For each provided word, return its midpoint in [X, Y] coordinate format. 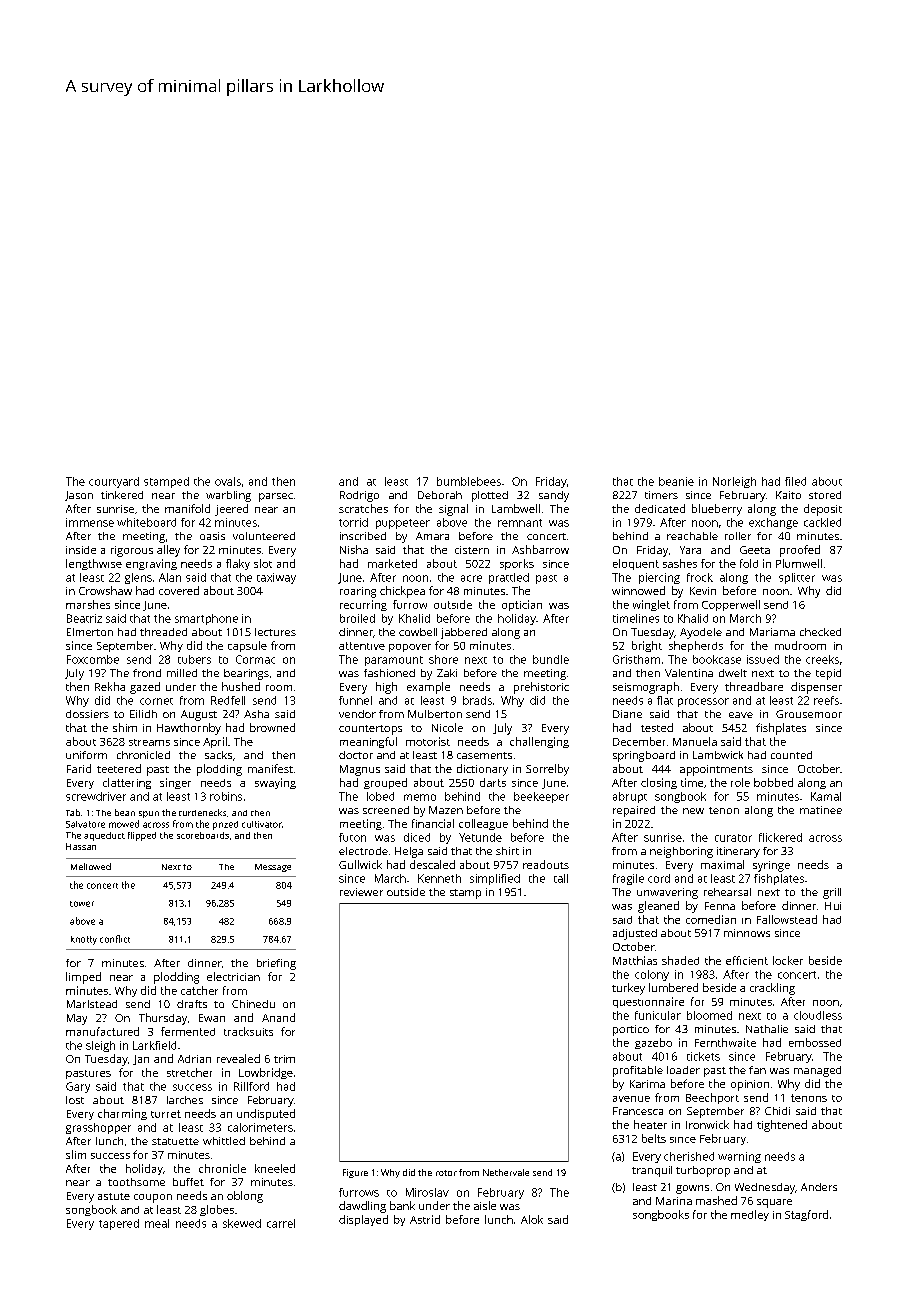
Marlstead [92, 1004]
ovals [228, 481]
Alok [532, 1219]
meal [157, 1223]
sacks [218, 755]
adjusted [635, 934]
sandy [554, 496]
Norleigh [734, 482]
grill [832, 893]
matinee [821, 810]
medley [750, 1215]
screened [386, 810]
